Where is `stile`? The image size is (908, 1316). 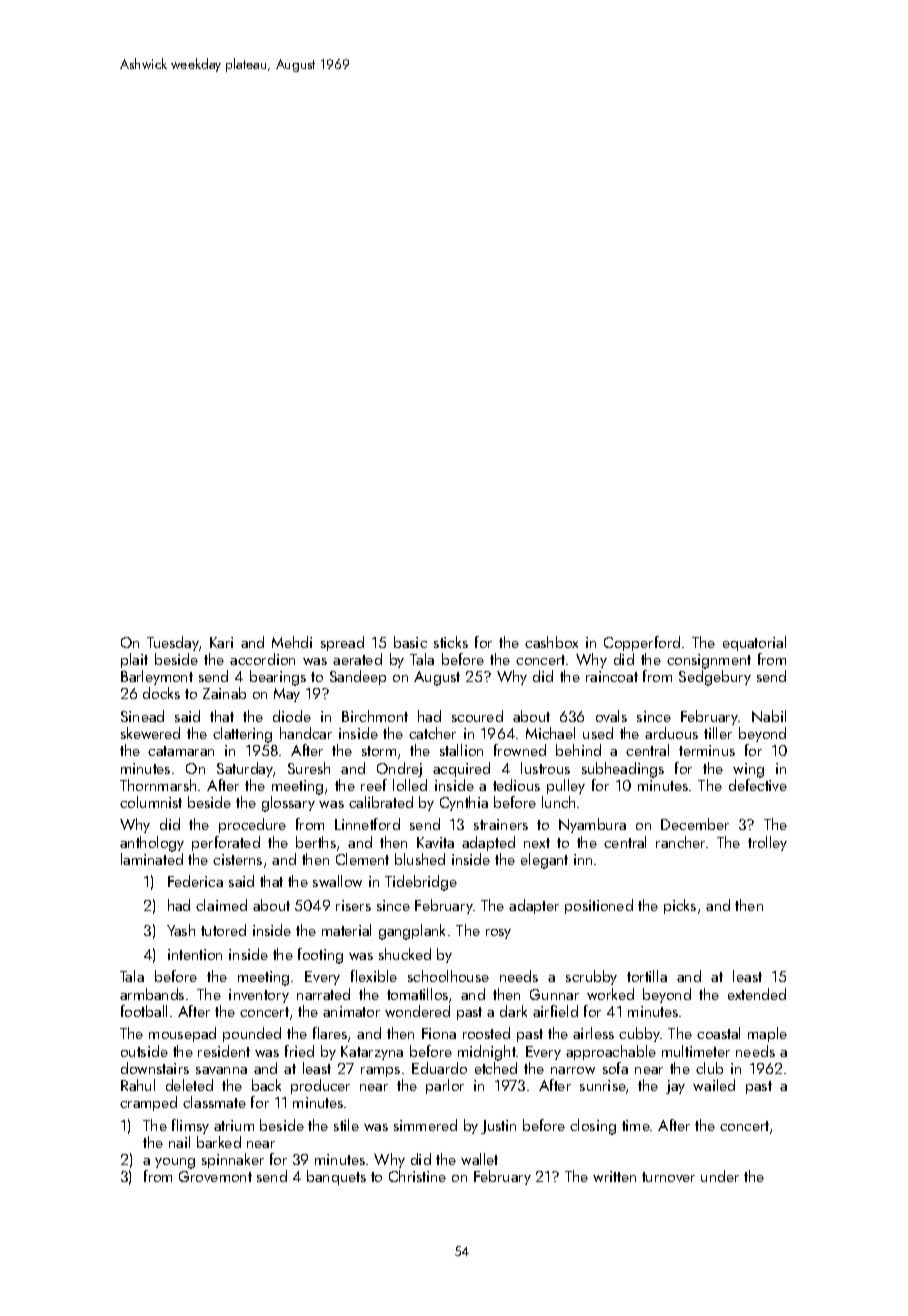 stile is located at coordinates (346, 1125).
